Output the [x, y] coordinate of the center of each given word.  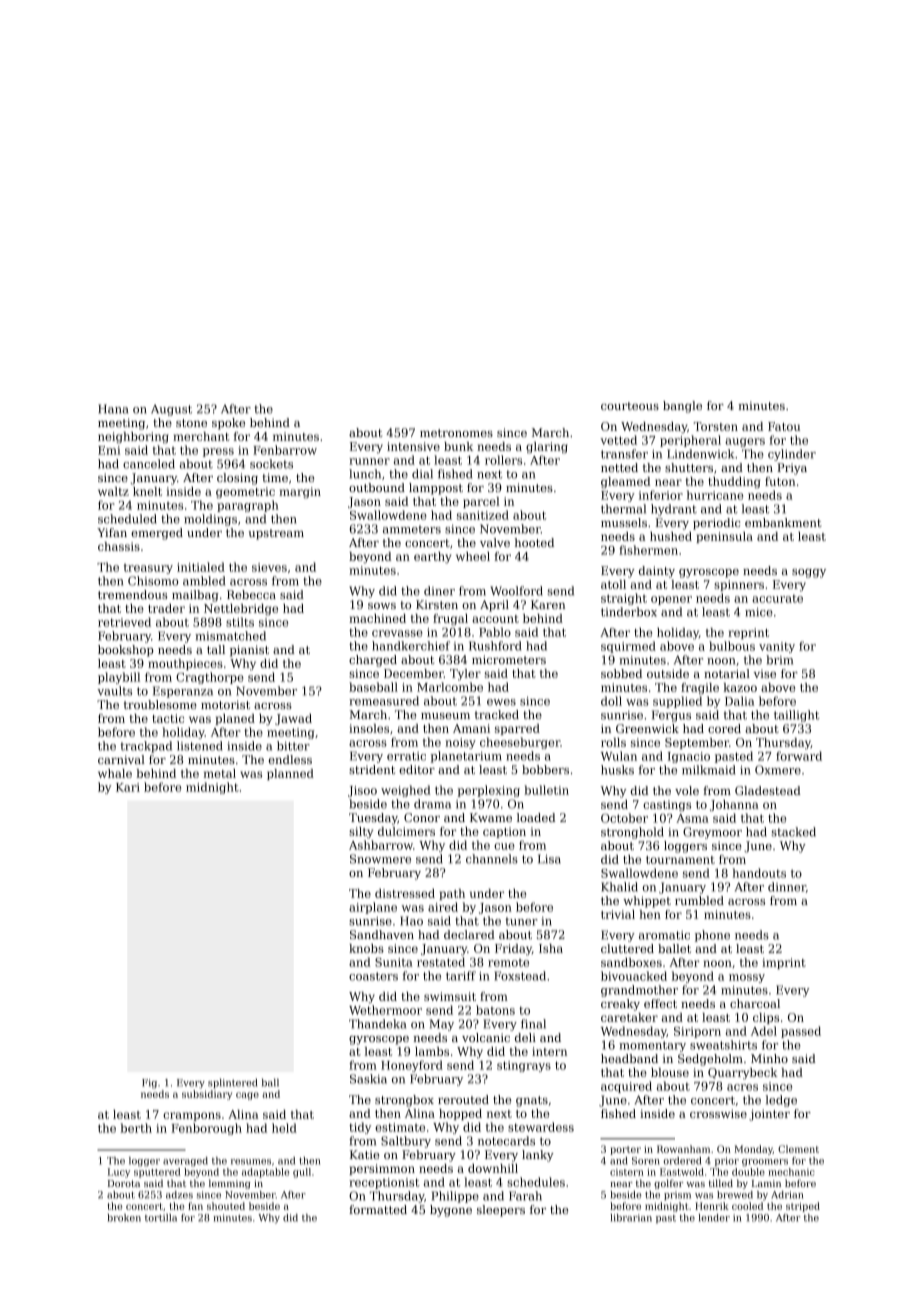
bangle [682, 407]
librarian [631, 1218]
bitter [293, 746]
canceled [149, 464]
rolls [613, 742]
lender [714, 1218]
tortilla [161, 1218]
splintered [232, 1083]
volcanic [486, 1037]
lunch [365, 474]
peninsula [724, 537]
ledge [781, 1101]
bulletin [546, 790]
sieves [269, 567]
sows [382, 606]
